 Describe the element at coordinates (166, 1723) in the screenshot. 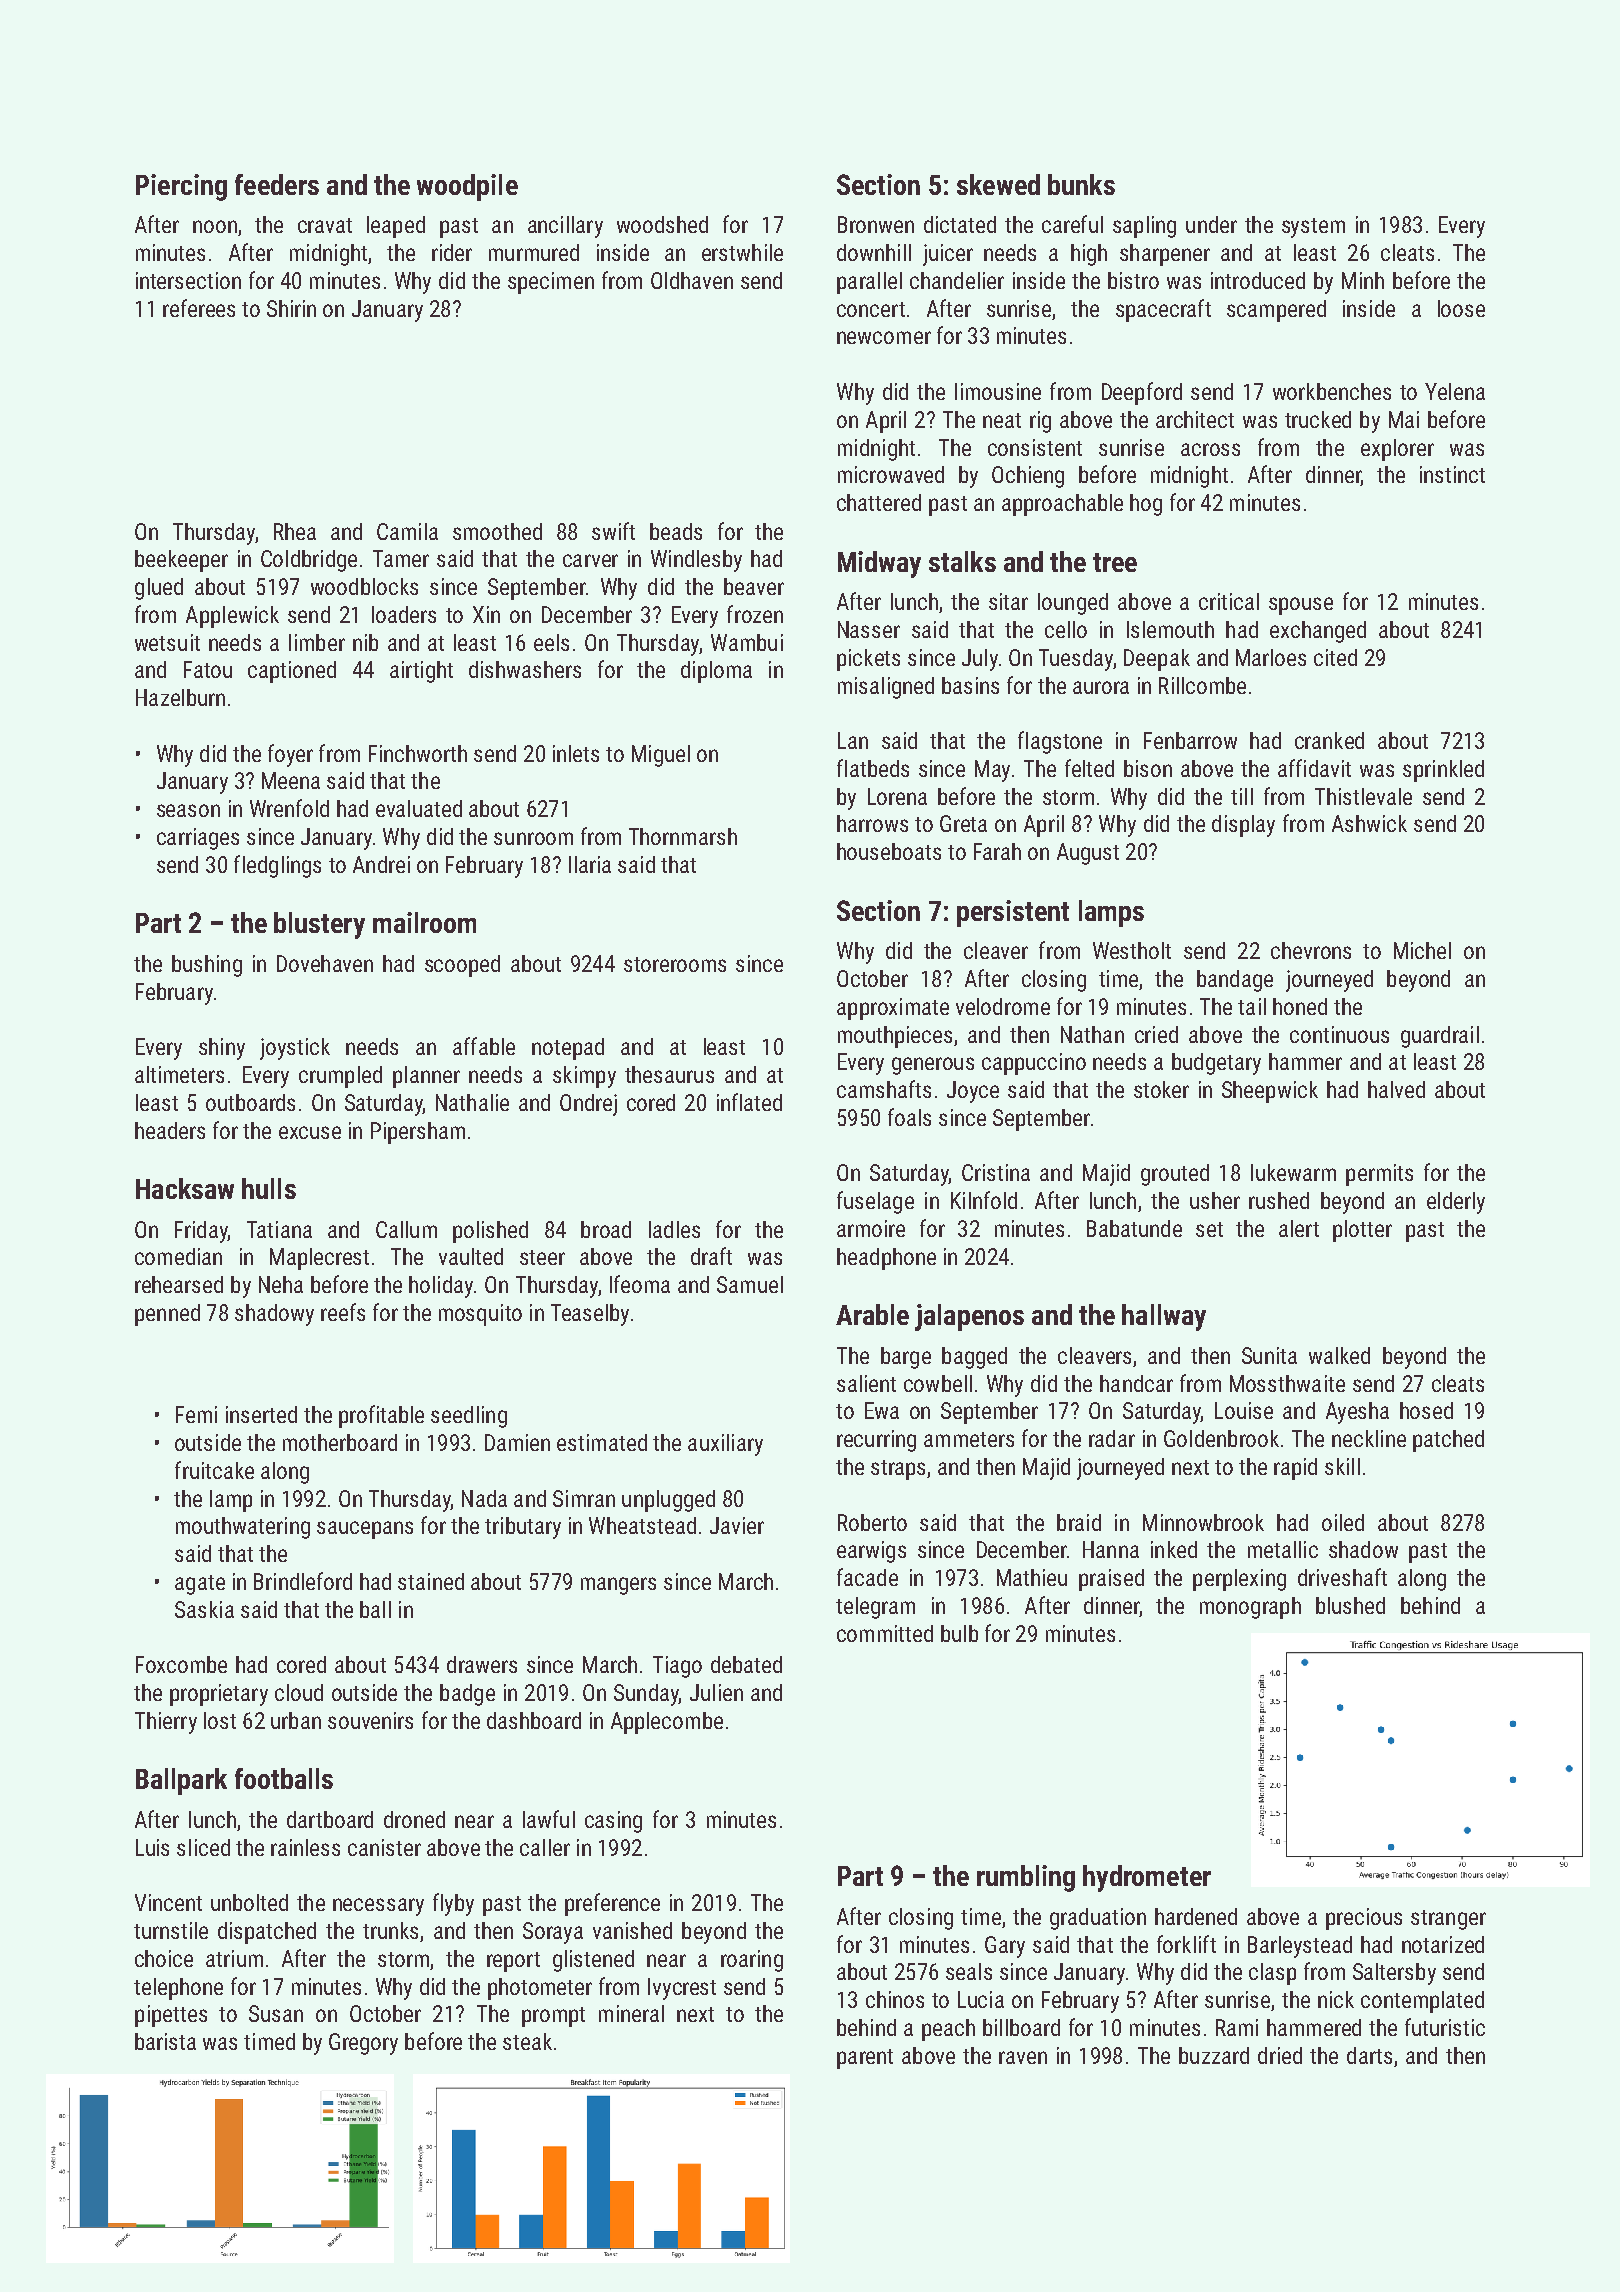

I see `Thierry` at that location.
